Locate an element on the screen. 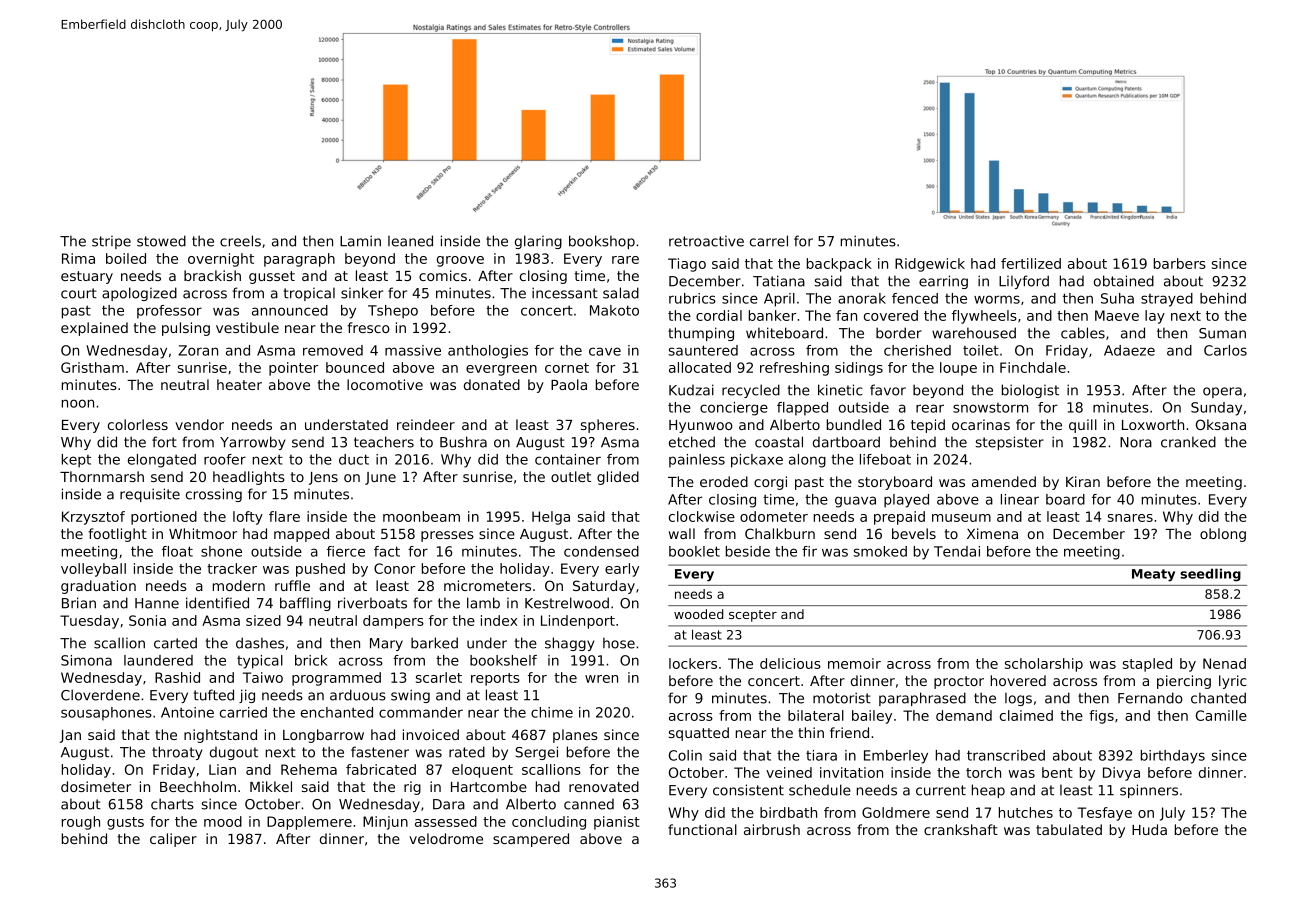  cranked is located at coordinates (1188, 442).
